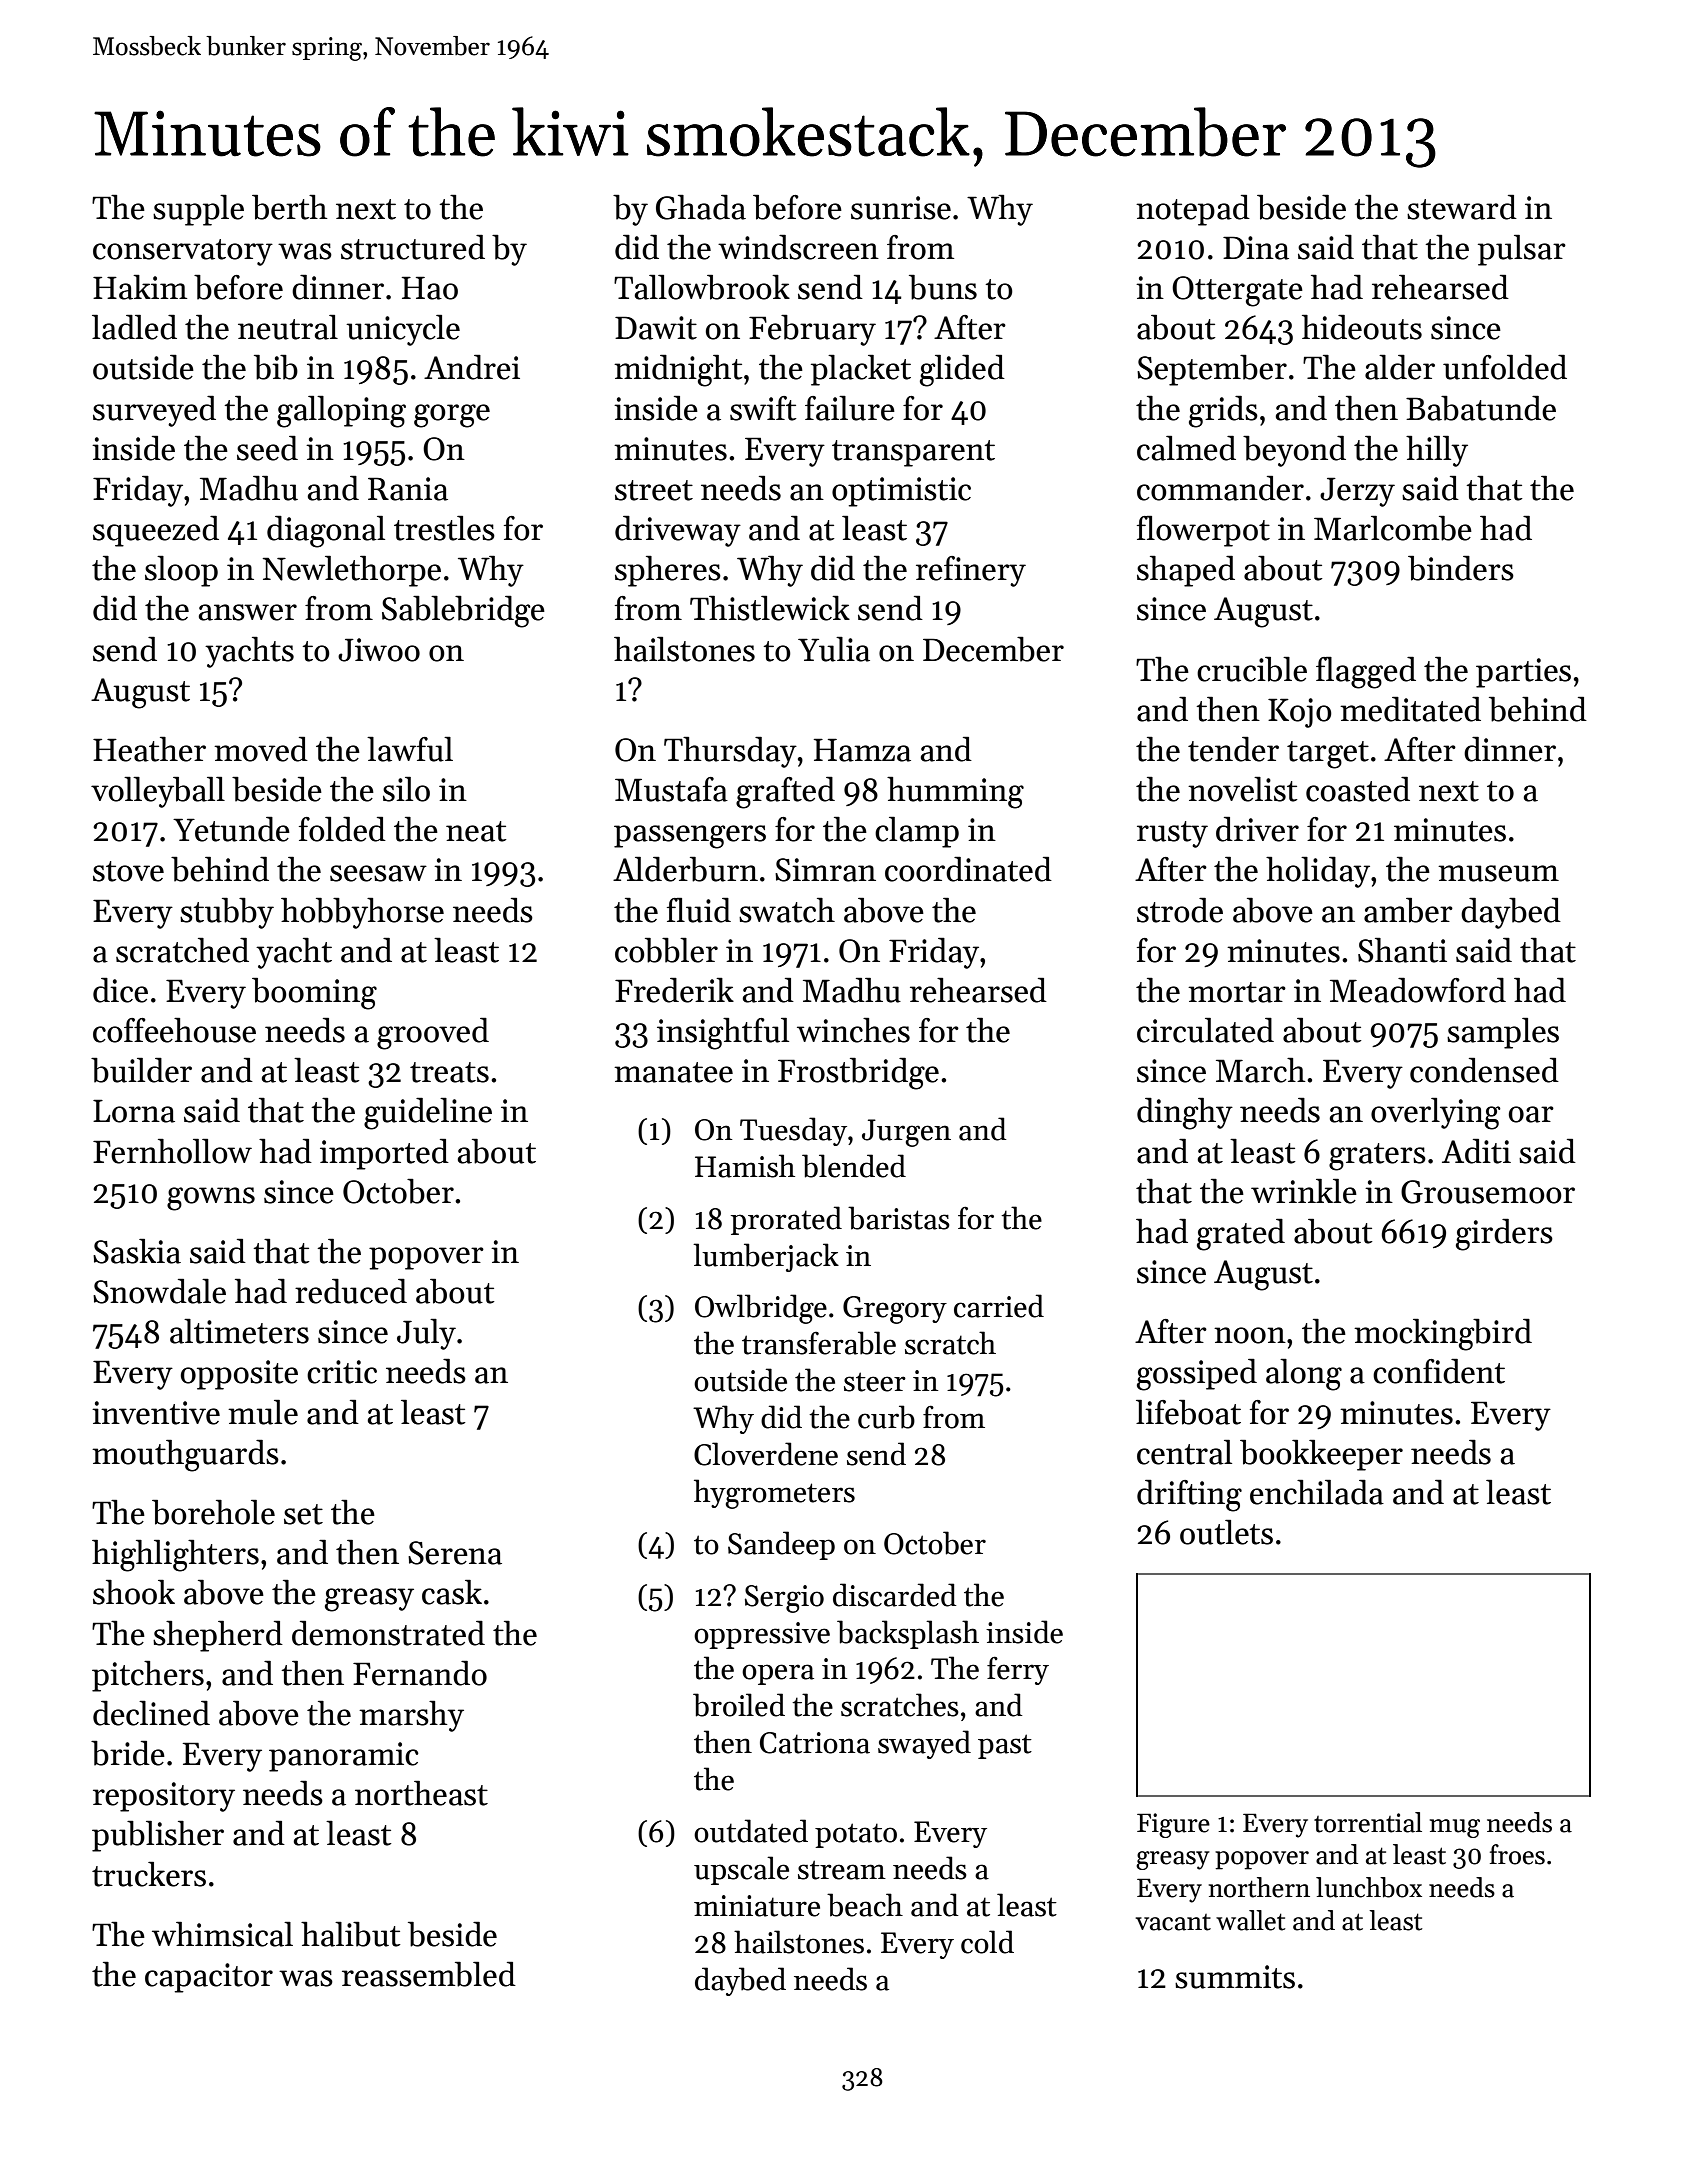 The image size is (1683, 2178). What do you see at coordinates (1321, 1455) in the image?
I see `bookkeeper` at bounding box center [1321, 1455].
